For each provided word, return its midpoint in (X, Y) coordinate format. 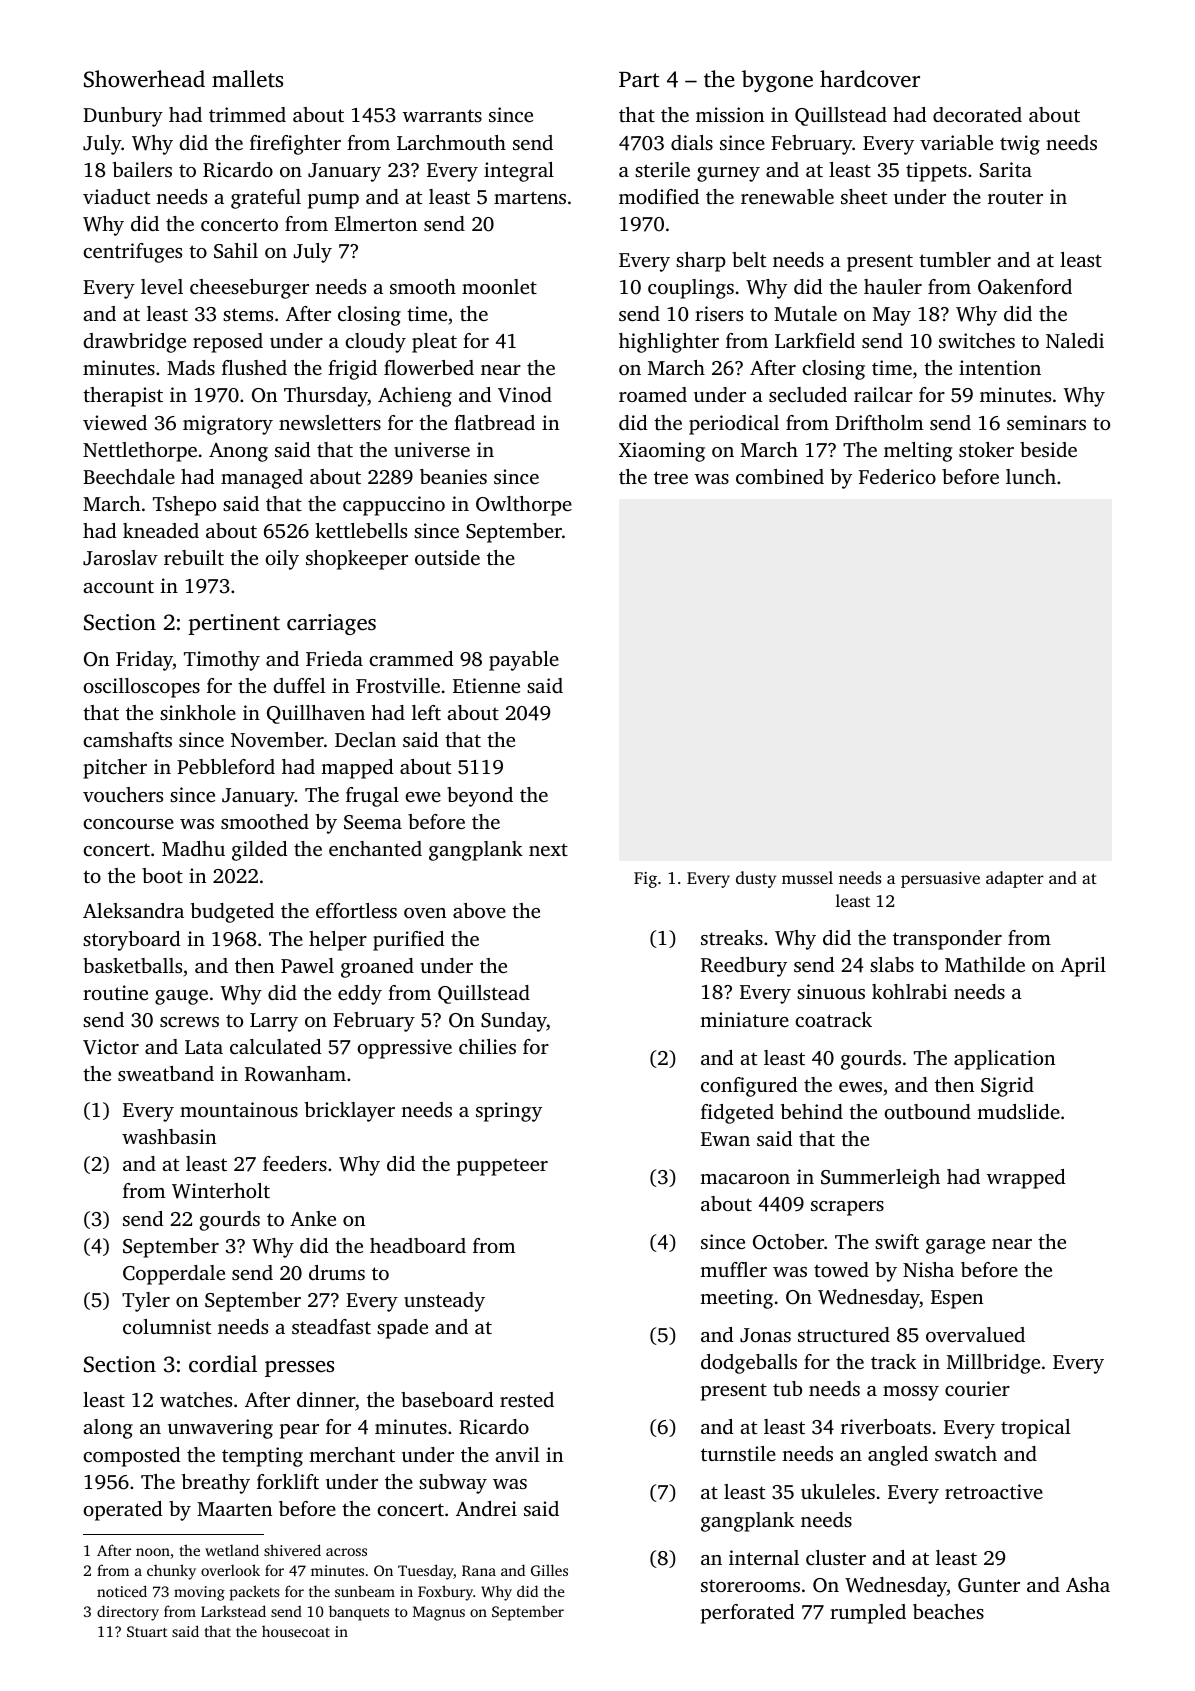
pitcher (115, 769)
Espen (957, 1299)
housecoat (296, 1631)
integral (519, 172)
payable (524, 661)
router (1015, 197)
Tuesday (426, 1572)
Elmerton (376, 223)
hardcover (870, 79)
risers (719, 313)
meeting (736, 1299)
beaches (948, 1611)
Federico (897, 476)
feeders (295, 1163)
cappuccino (394, 506)
